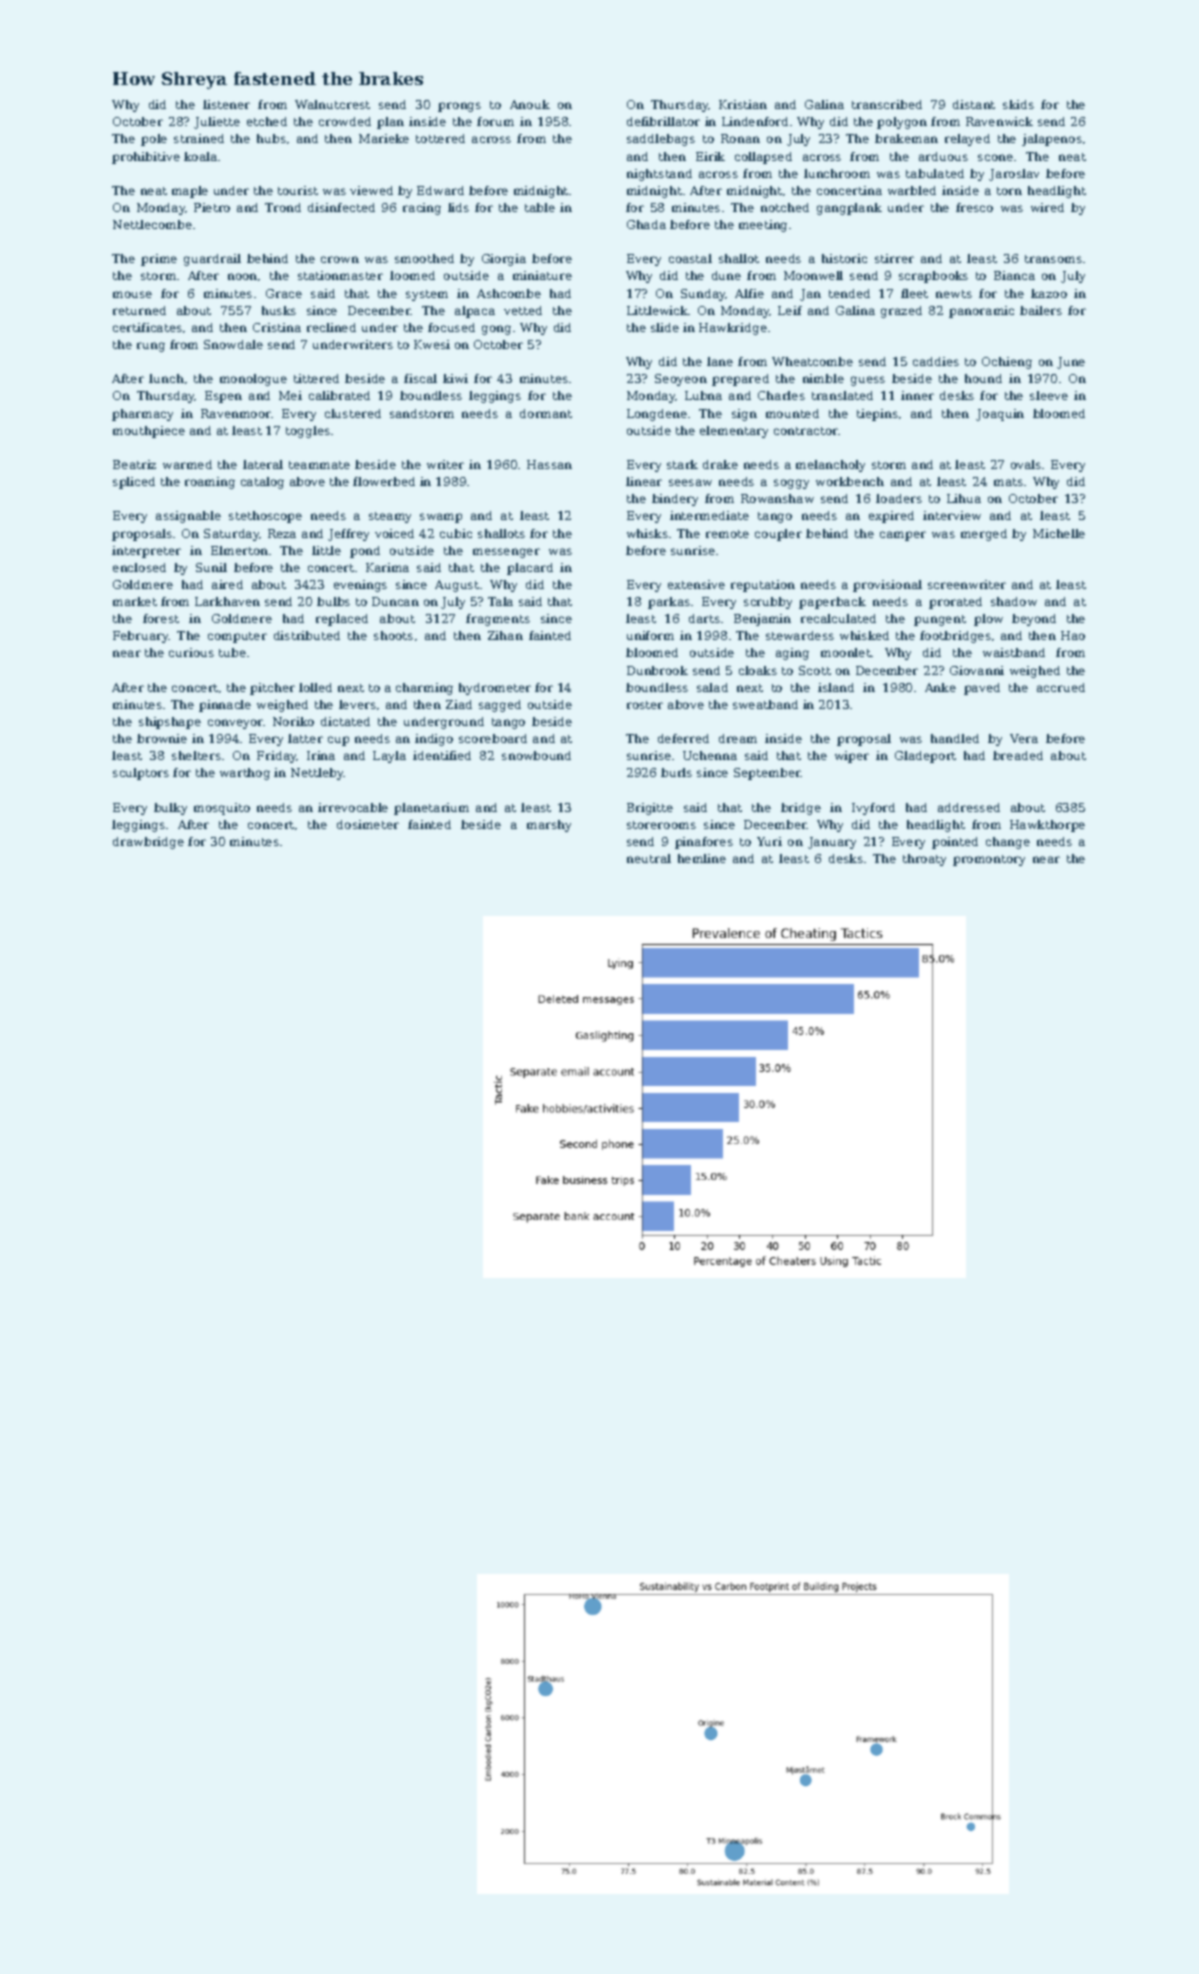 Image resolution: width=1199 pixels, height=1974 pixels. I want to click on sculptors, so click(141, 774).
